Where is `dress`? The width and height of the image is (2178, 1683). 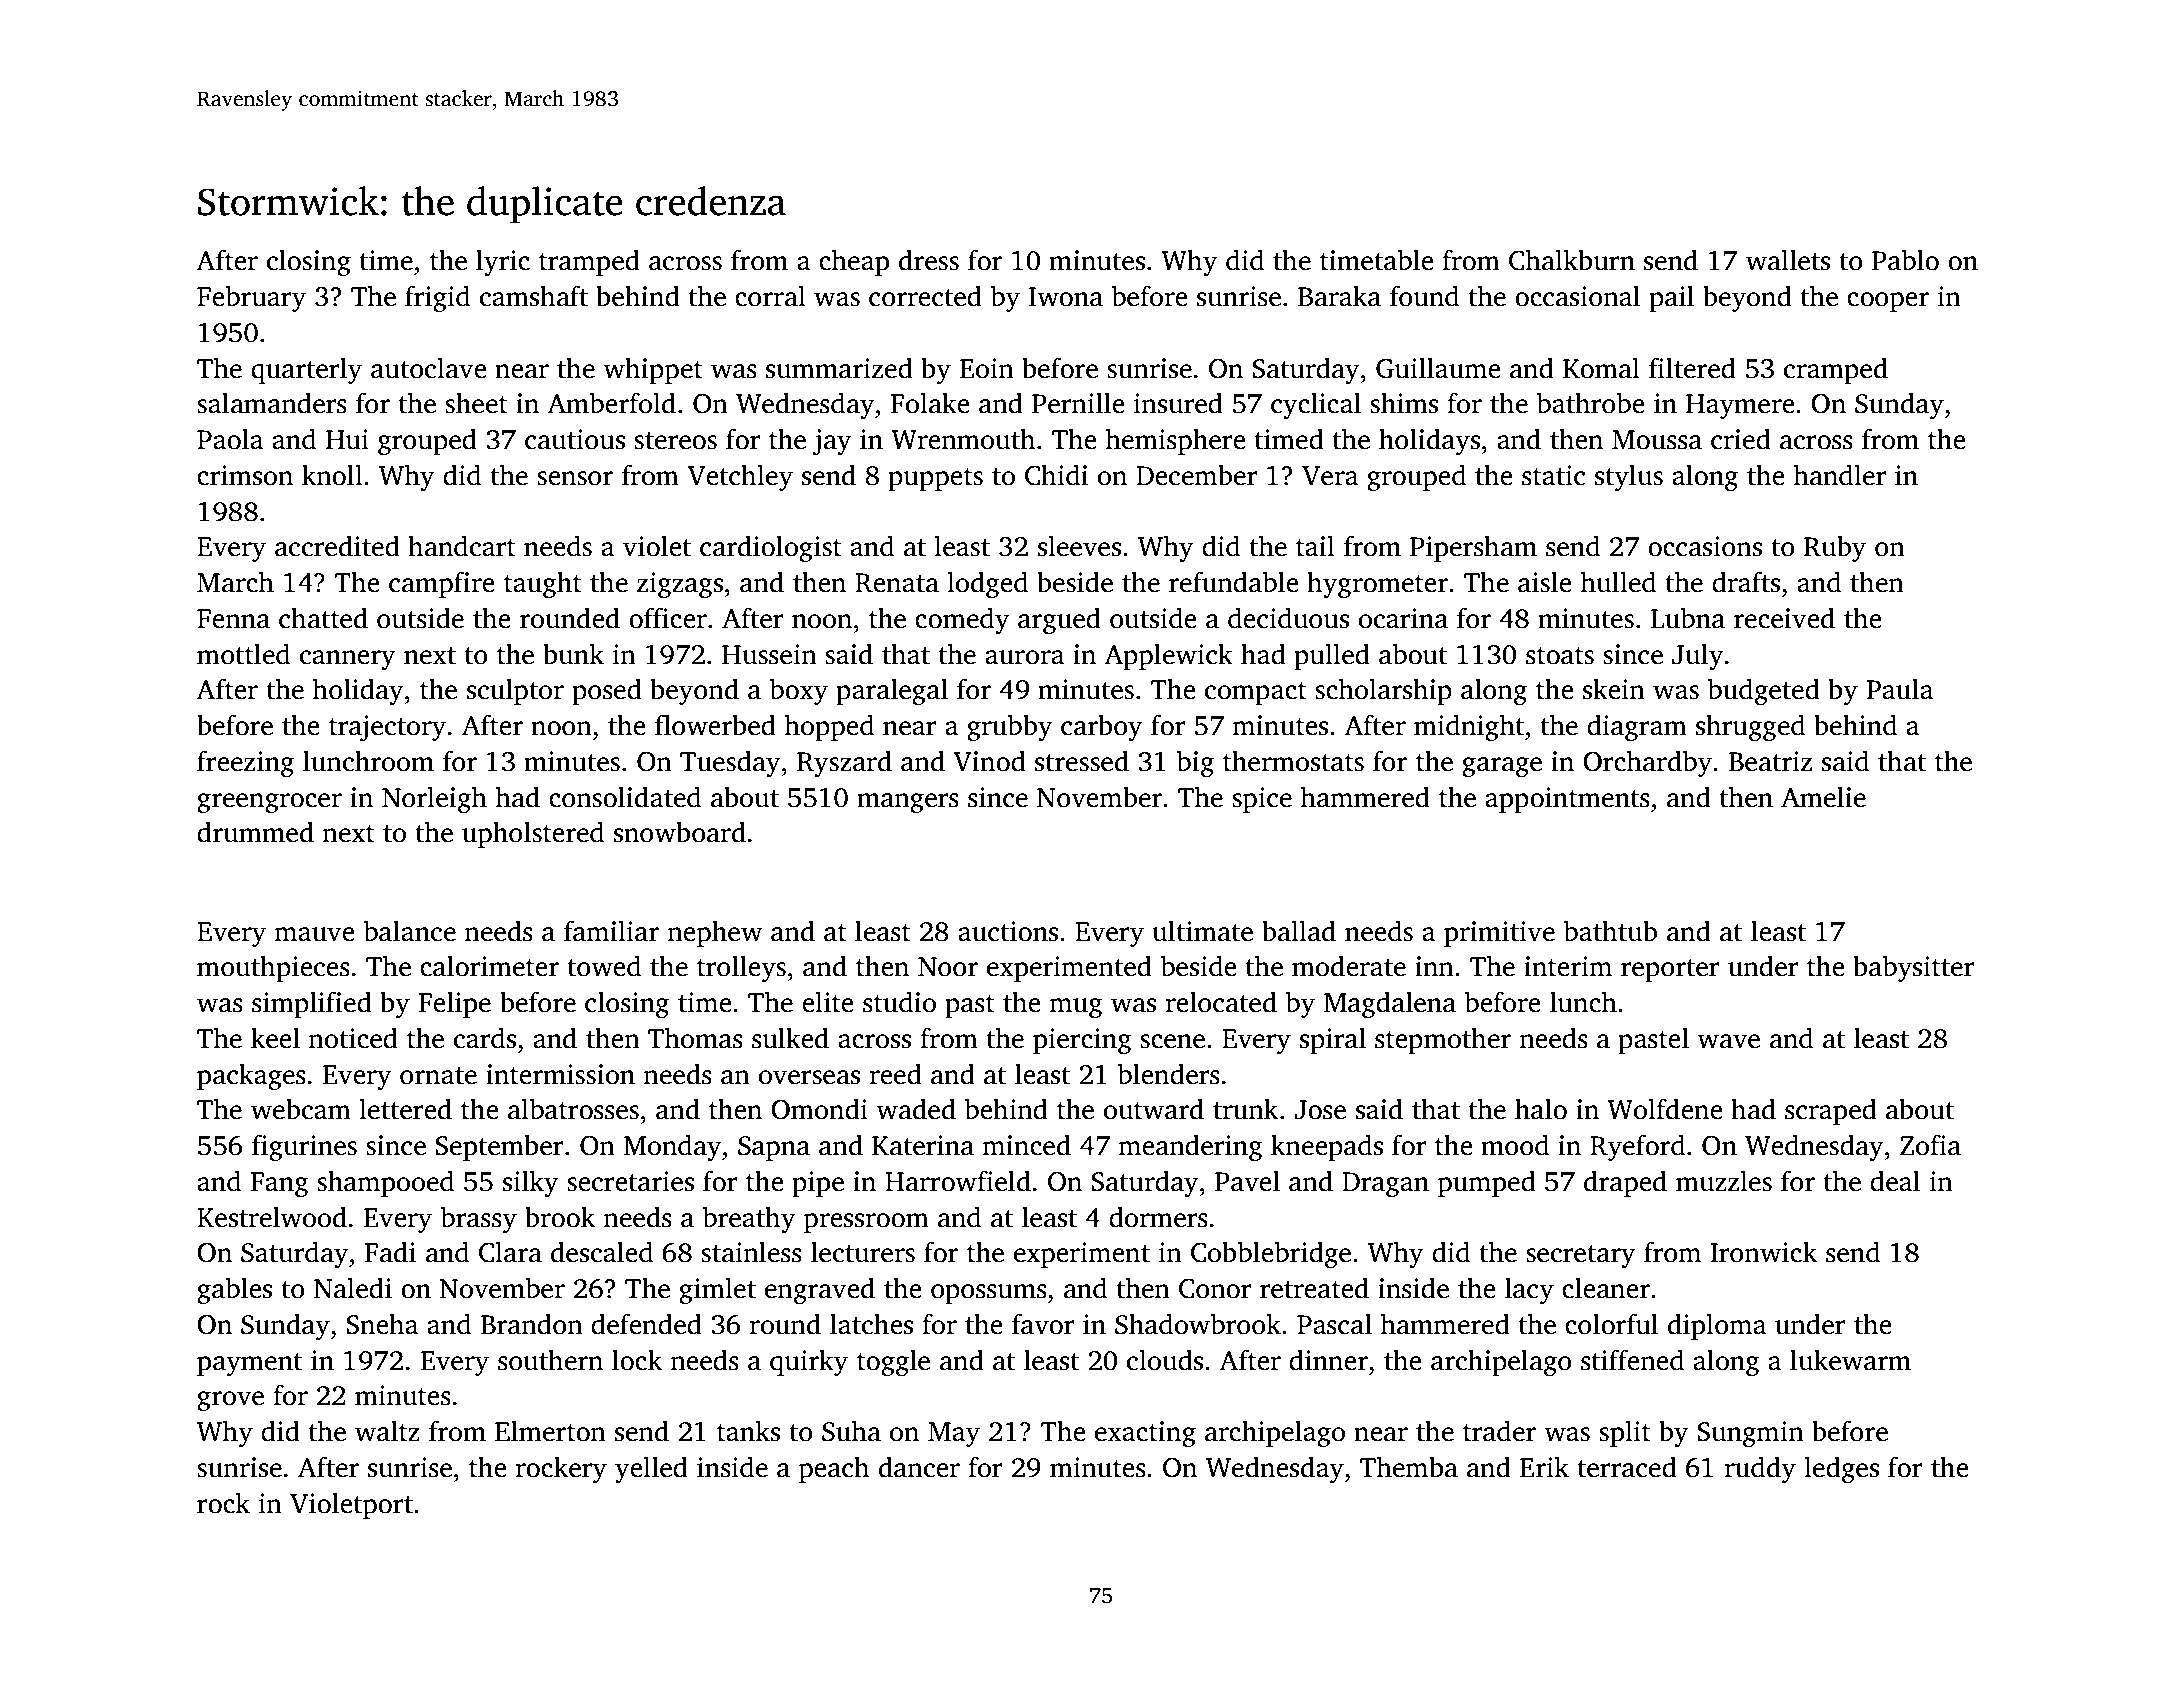 dress is located at coordinates (929, 260).
